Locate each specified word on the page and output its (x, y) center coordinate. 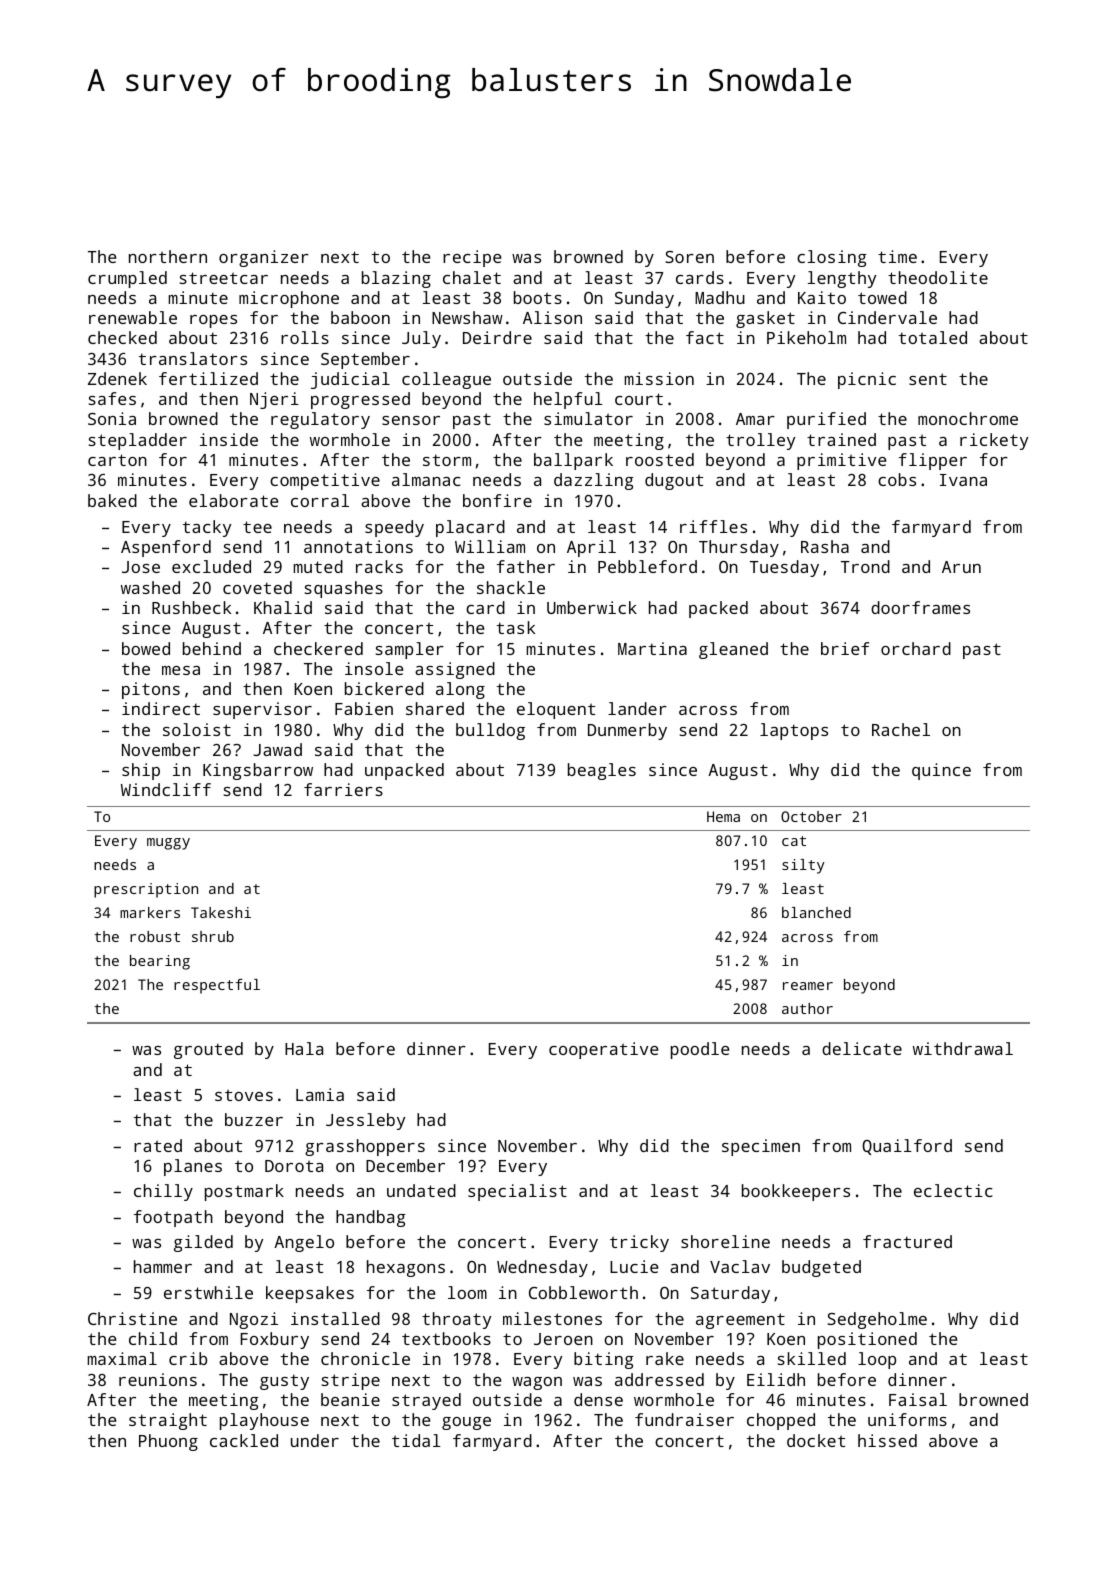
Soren (689, 257)
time (897, 256)
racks (379, 566)
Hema (723, 816)
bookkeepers (796, 1192)
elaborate (234, 500)
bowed (146, 648)
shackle (511, 587)
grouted (208, 1050)
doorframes (920, 607)
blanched (816, 912)
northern (168, 256)
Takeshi (221, 912)
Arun (961, 567)
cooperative (604, 1050)
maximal (122, 1358)
